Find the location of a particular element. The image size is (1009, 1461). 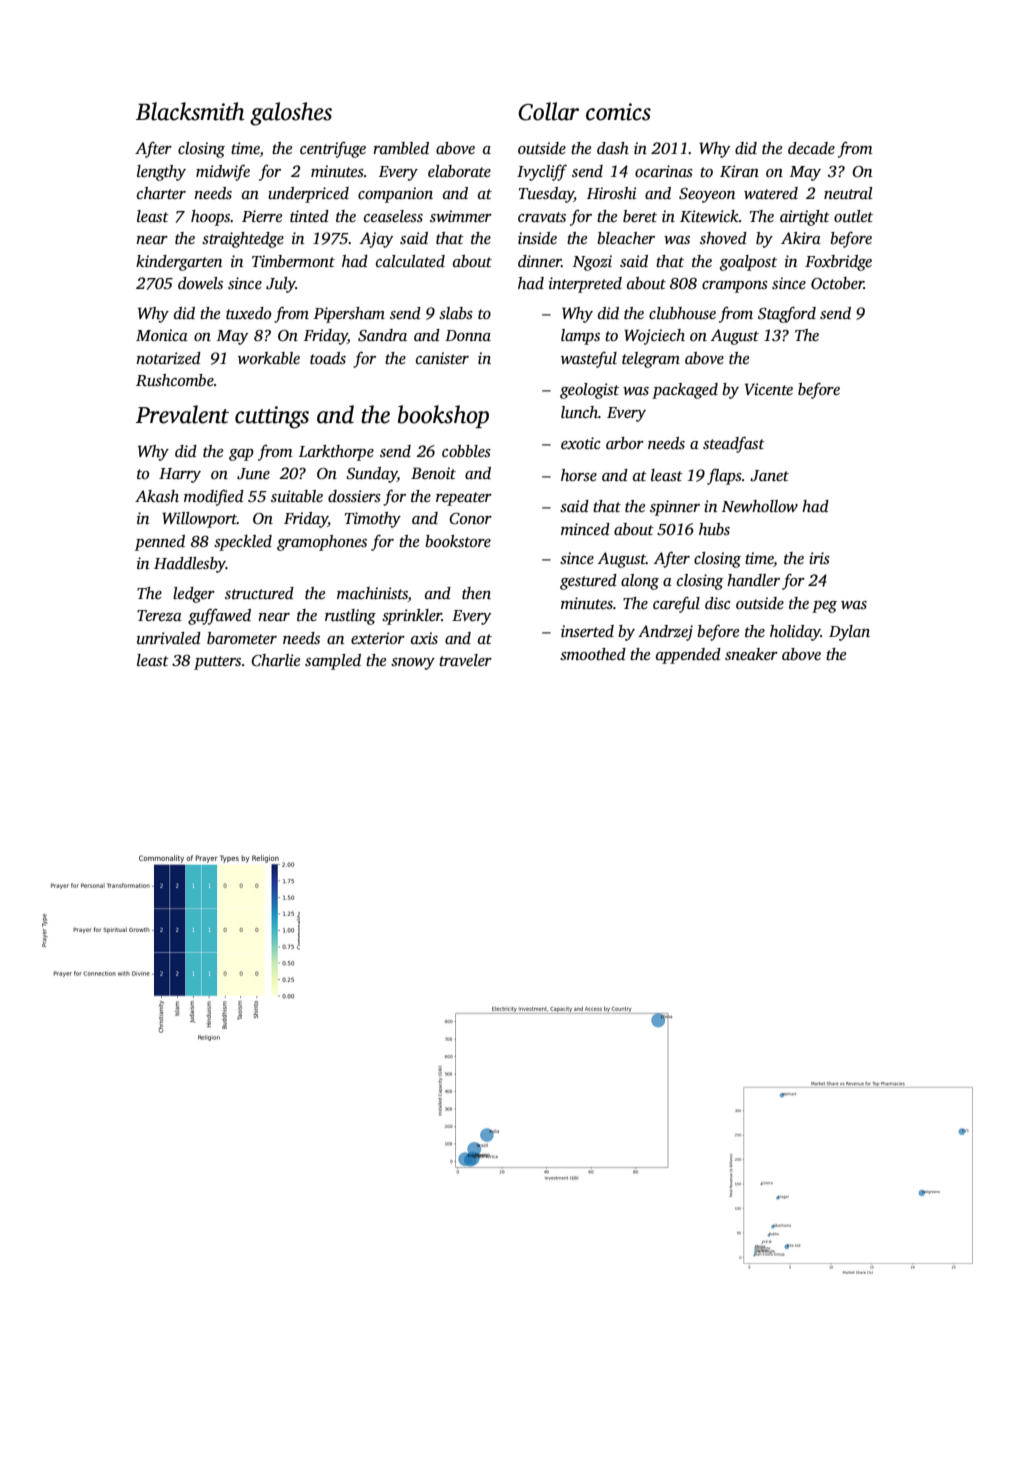

Newhollow is located at coordinates (760, 506).
